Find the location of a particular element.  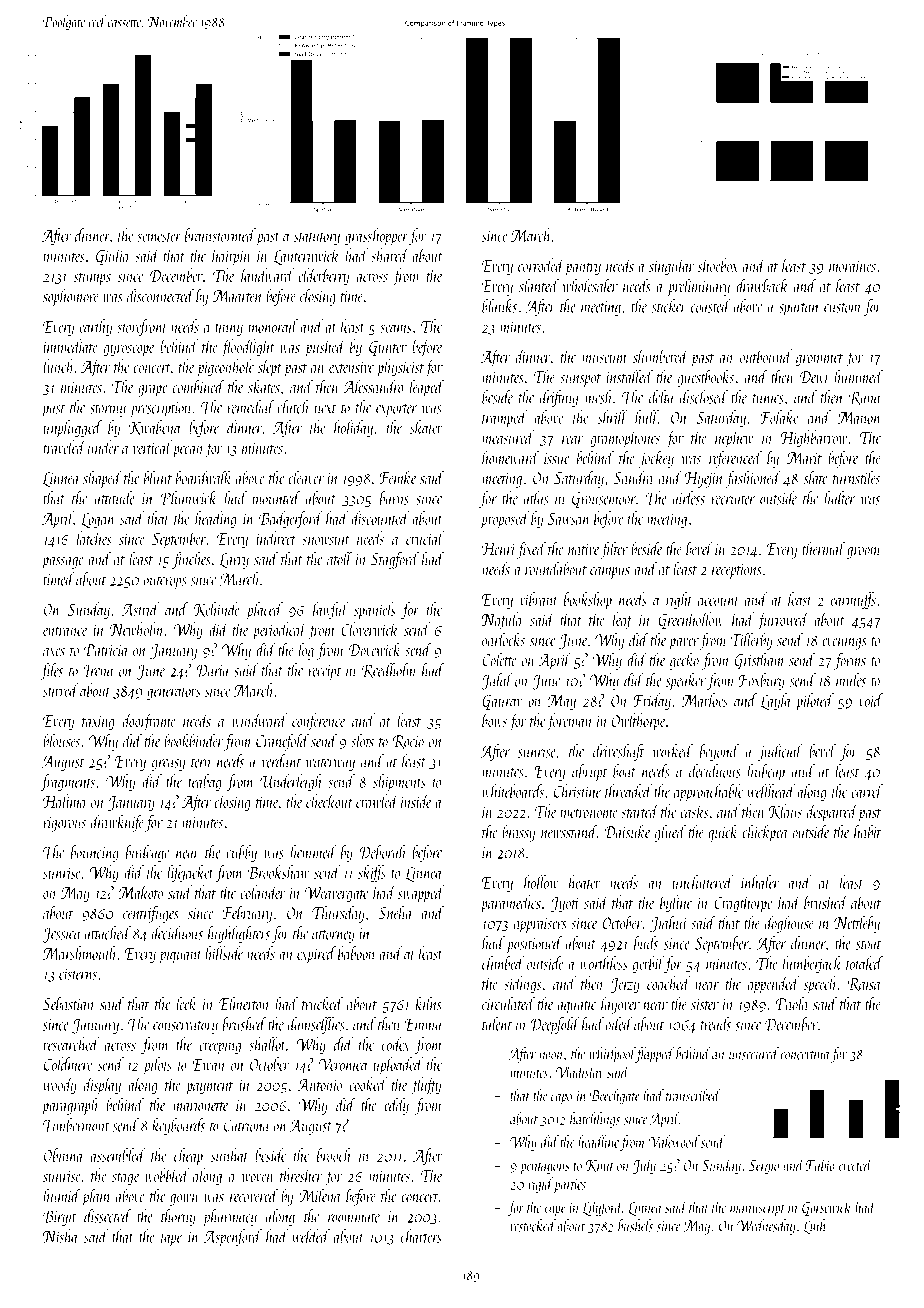

passage is located at coordinates (63, 563).
